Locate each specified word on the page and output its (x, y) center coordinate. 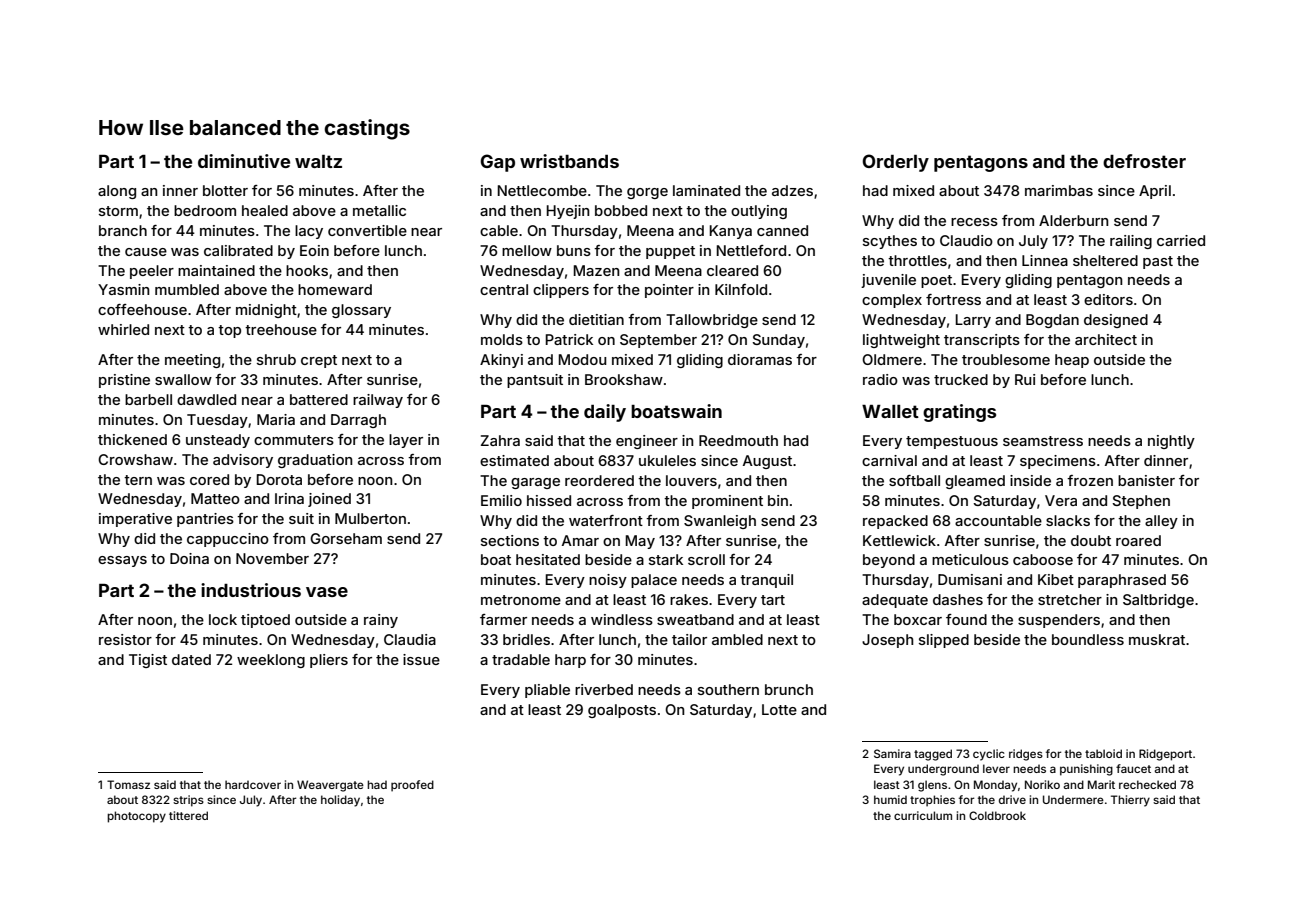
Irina (289, 498)
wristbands (569, 161)
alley (1161, 522)
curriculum (923, 815)
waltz (318, 161)
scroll (706, 559)
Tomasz (128, 784)
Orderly (895, 163)
